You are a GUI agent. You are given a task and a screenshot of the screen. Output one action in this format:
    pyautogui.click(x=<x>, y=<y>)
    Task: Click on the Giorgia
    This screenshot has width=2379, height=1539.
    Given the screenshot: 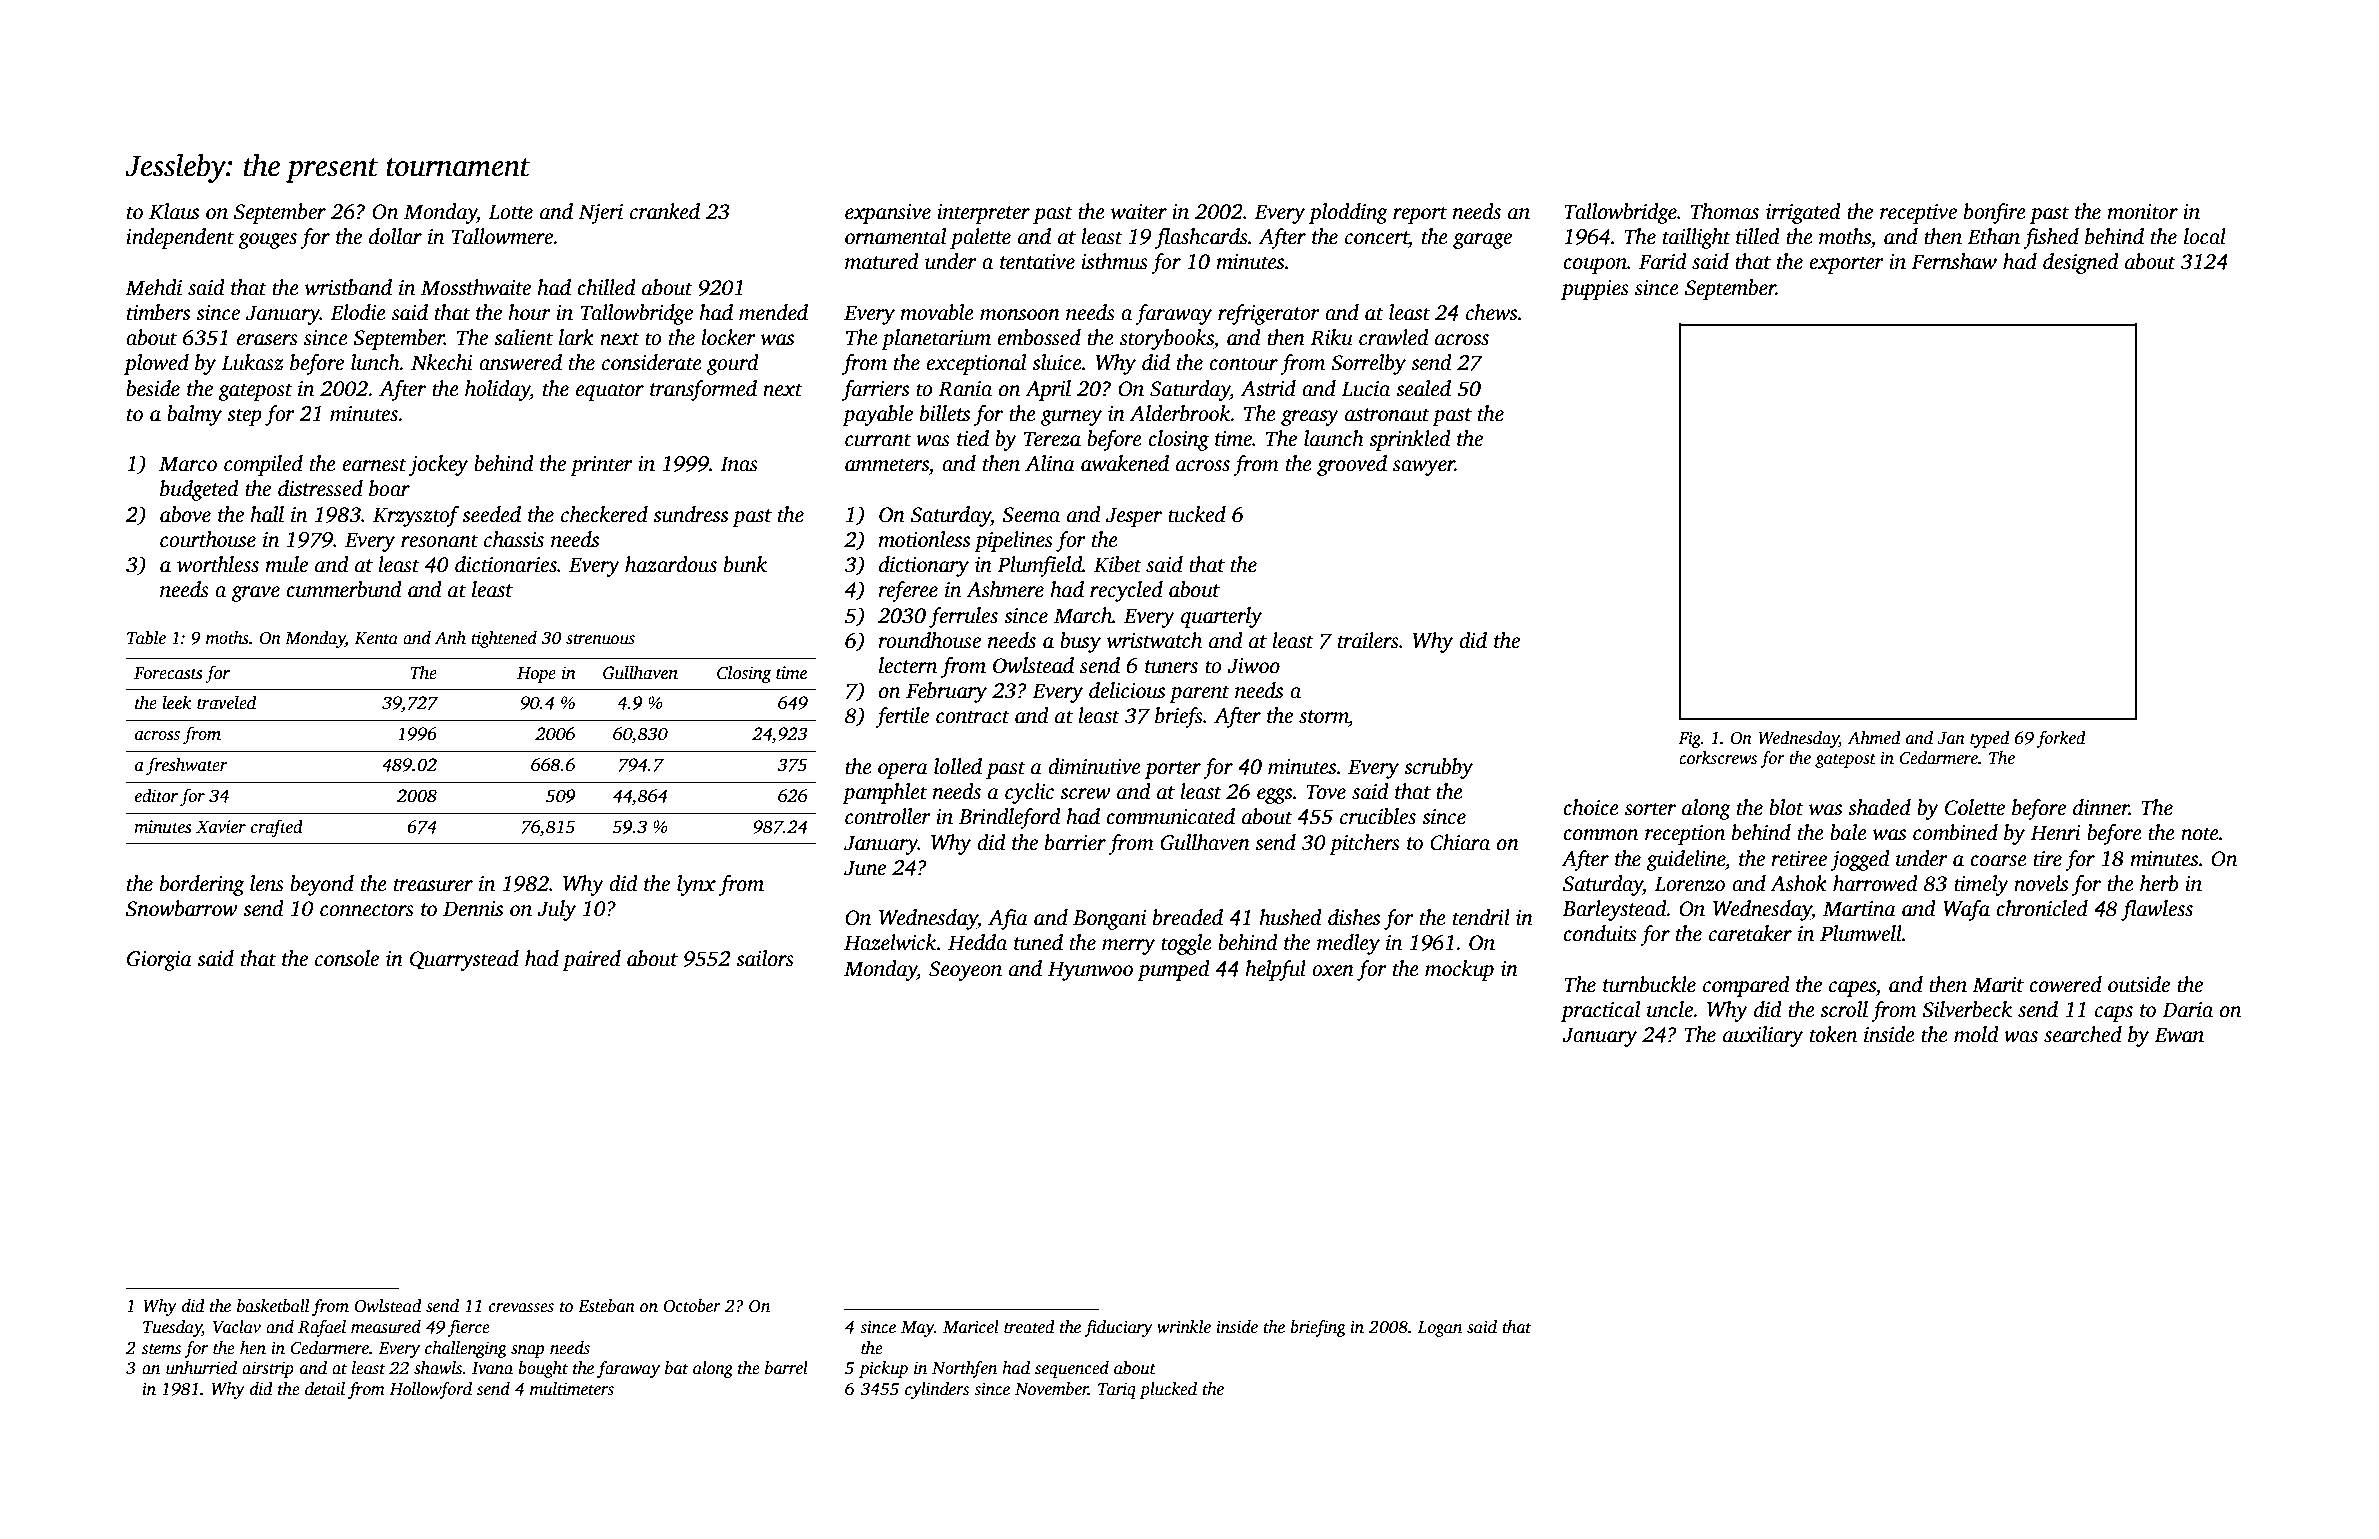 What is the action you would take?
    pyautogui.click(x=159, y=961)
